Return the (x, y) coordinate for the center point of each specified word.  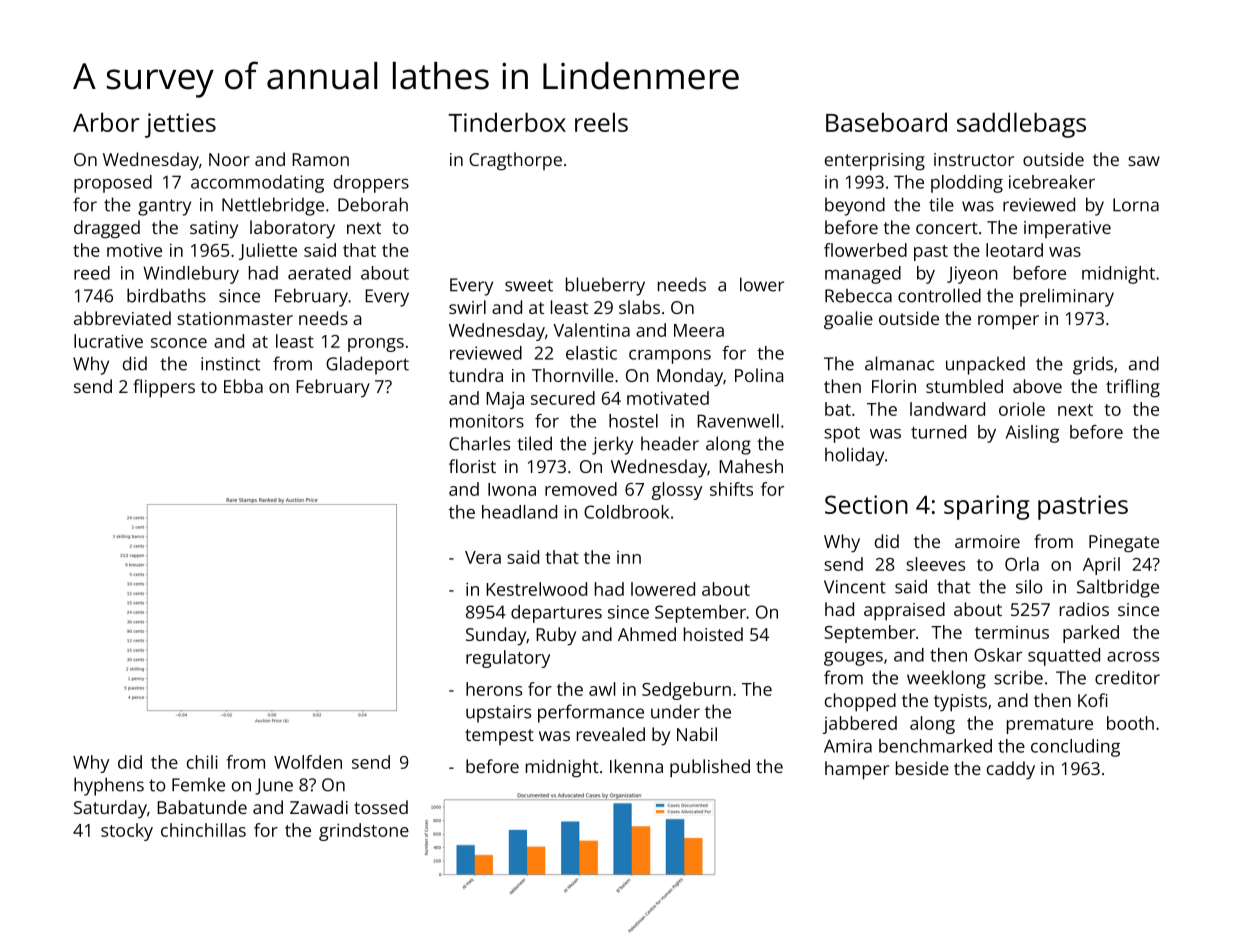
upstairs (498, 714)
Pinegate (1124, 544)
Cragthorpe (515, 161)
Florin (894, 386)
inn (629, 557)
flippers (164, 388)
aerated (319, 273)
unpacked (985, 365)
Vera (483, 557)
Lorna (1136, 205)
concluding (1075, 748)
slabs (639, 307)
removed (581, 489)
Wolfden (308, 762)
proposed (113, 184)
